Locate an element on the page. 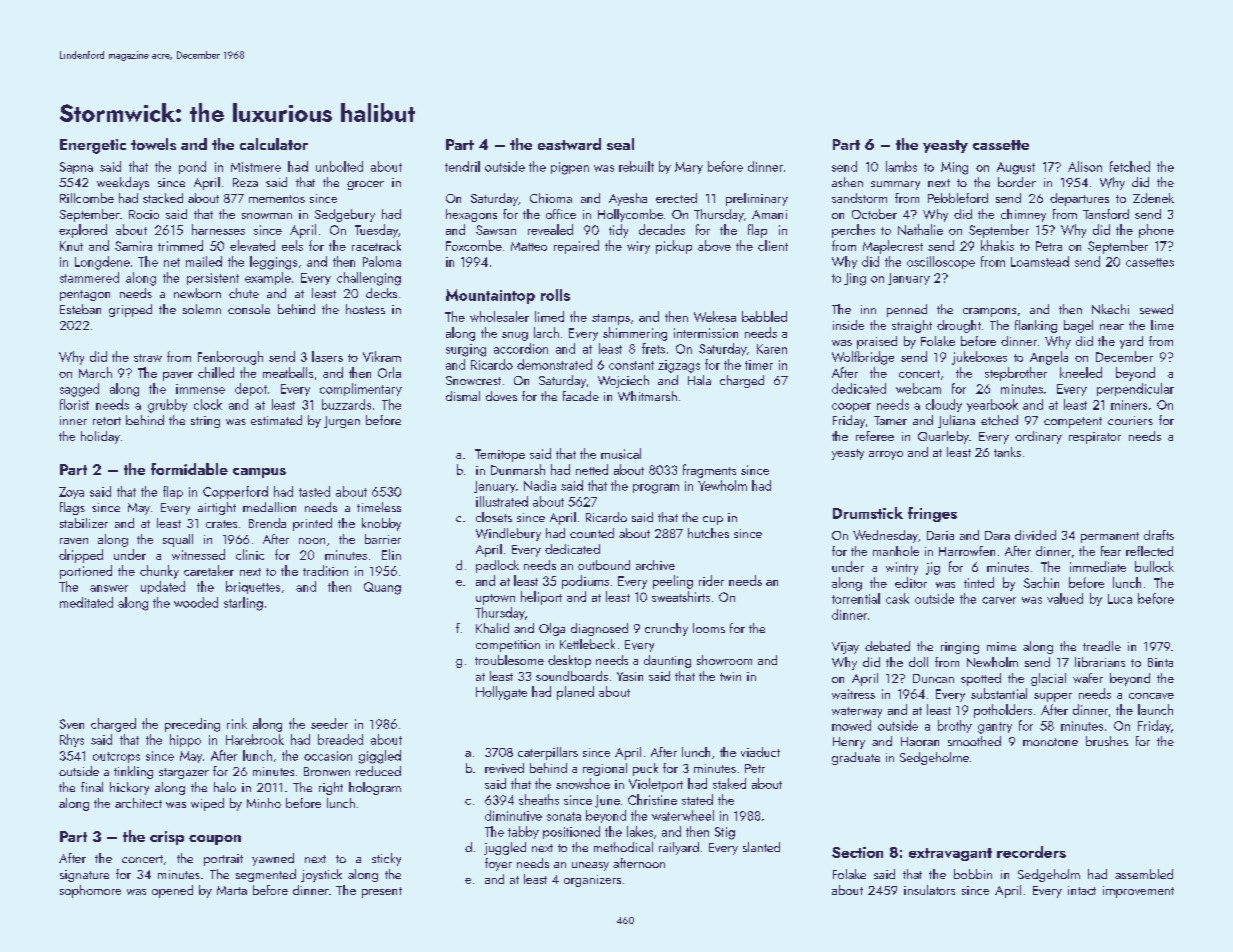 This image has height=952, width=1233. Haoran is located at coordinates (920, 741).
